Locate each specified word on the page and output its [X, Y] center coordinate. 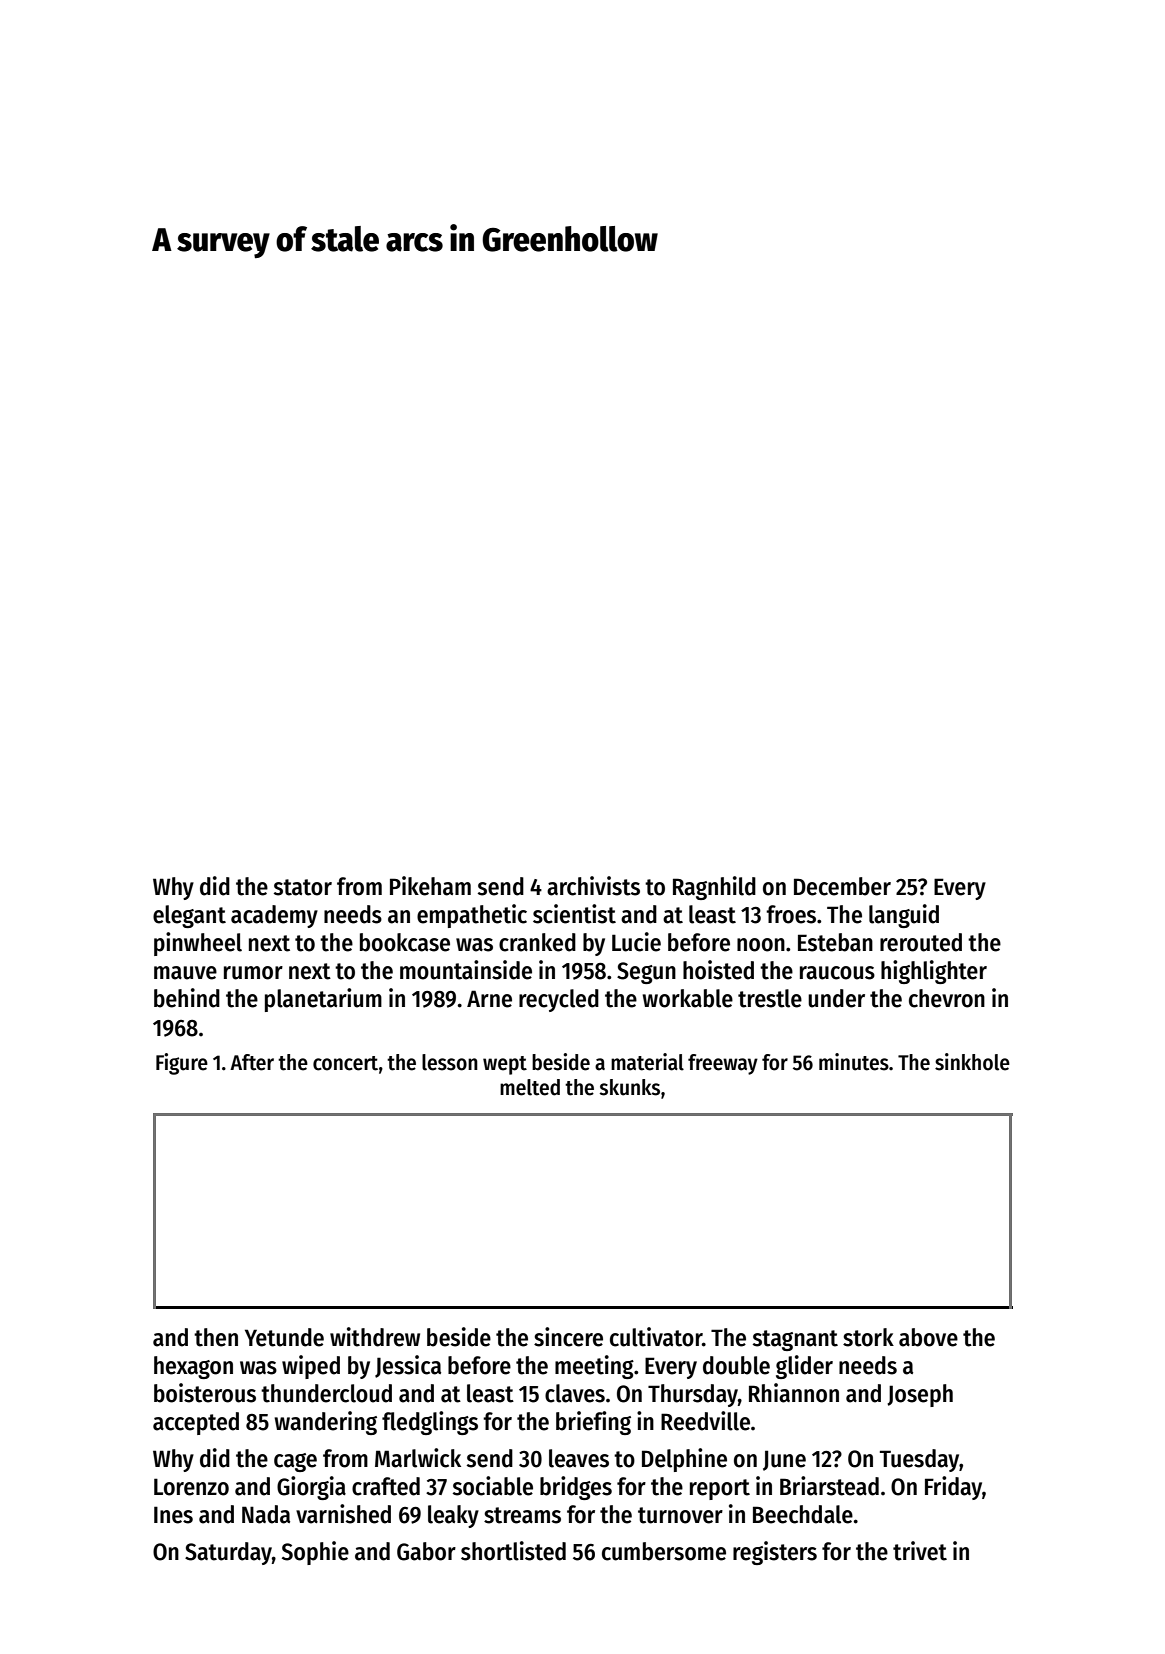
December [842, 886]
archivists [593, 886]
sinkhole [972, 1062]
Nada [266, 1514]
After [252, 1062]
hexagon [193, 1367]
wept [505, 1065]
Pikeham [430, 886]
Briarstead [829, 1486]
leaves [579, 1458]
